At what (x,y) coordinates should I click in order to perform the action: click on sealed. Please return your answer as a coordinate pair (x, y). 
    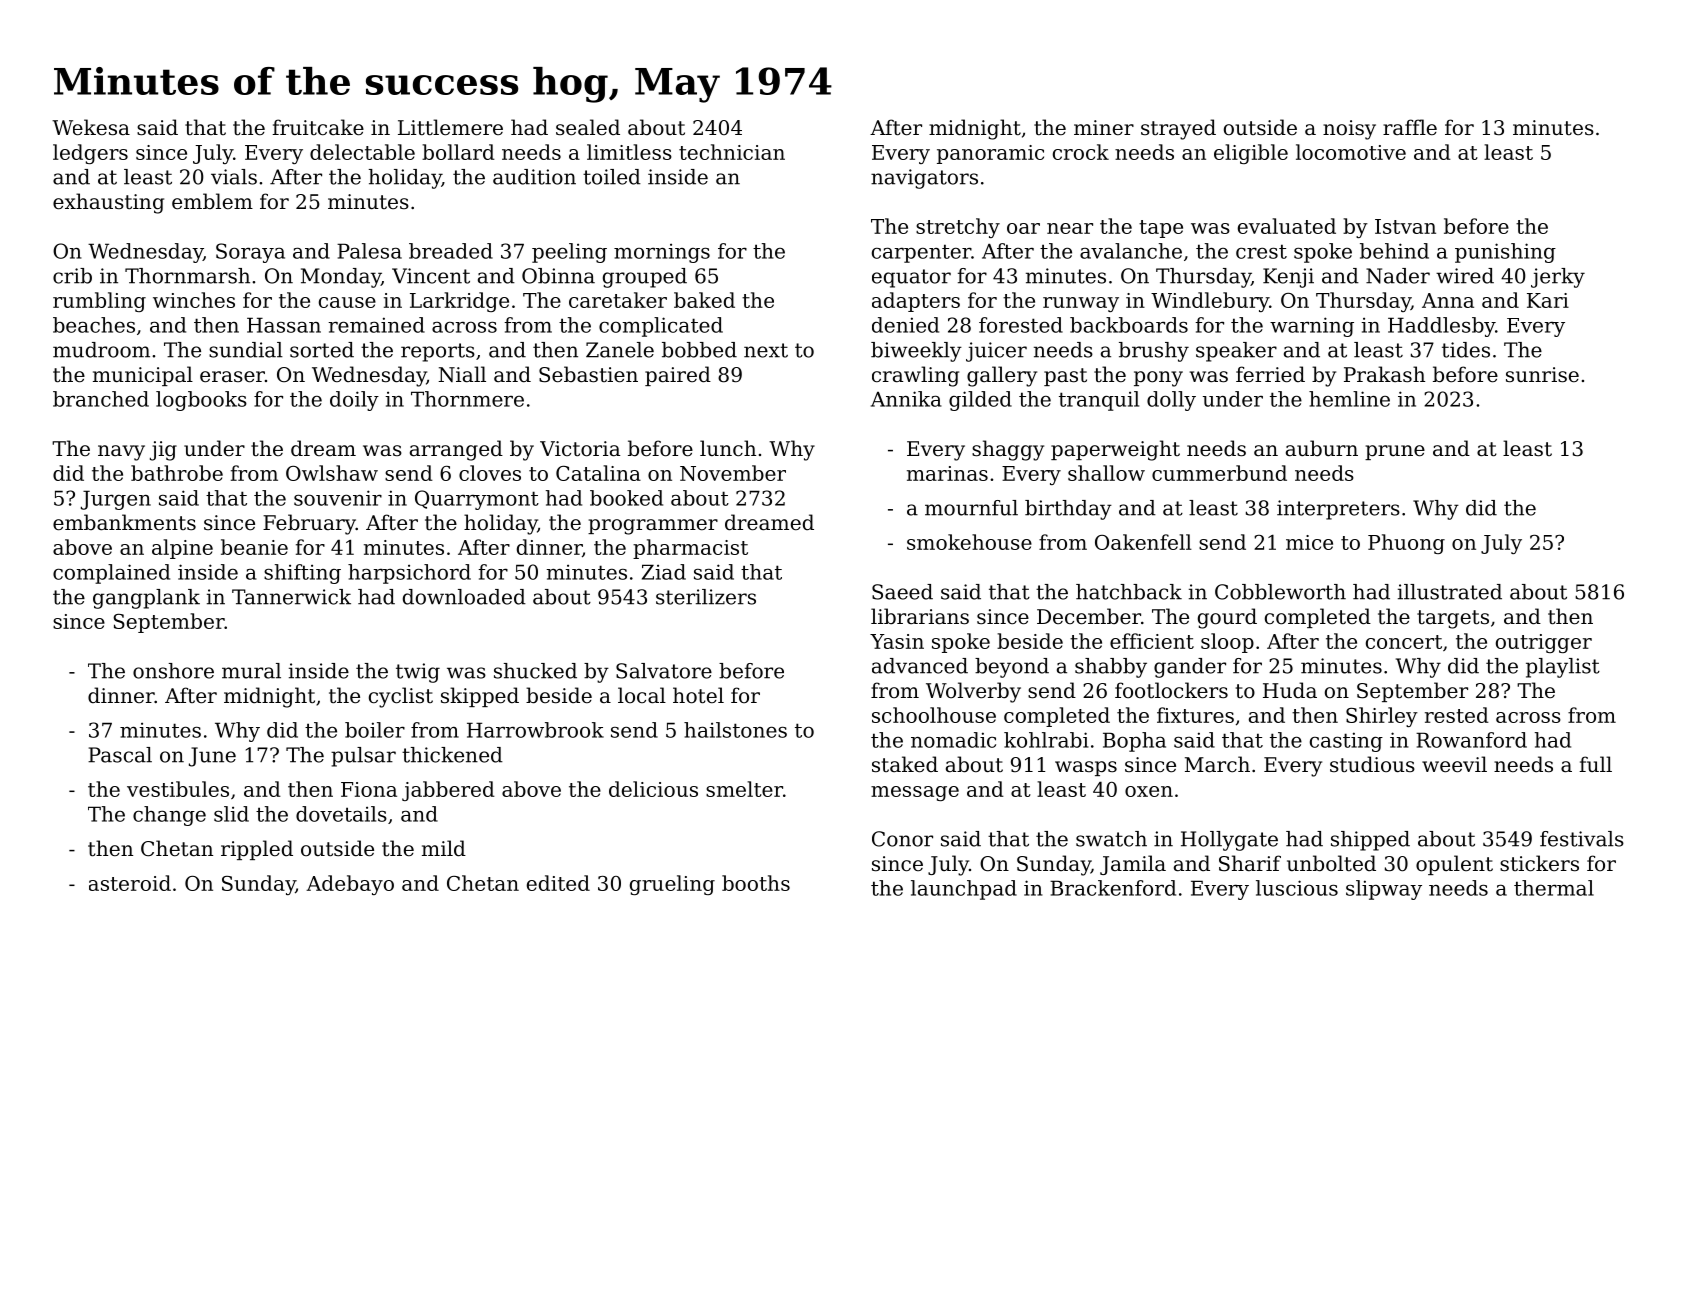
    Looking at the image, I should click on (588, 127).
